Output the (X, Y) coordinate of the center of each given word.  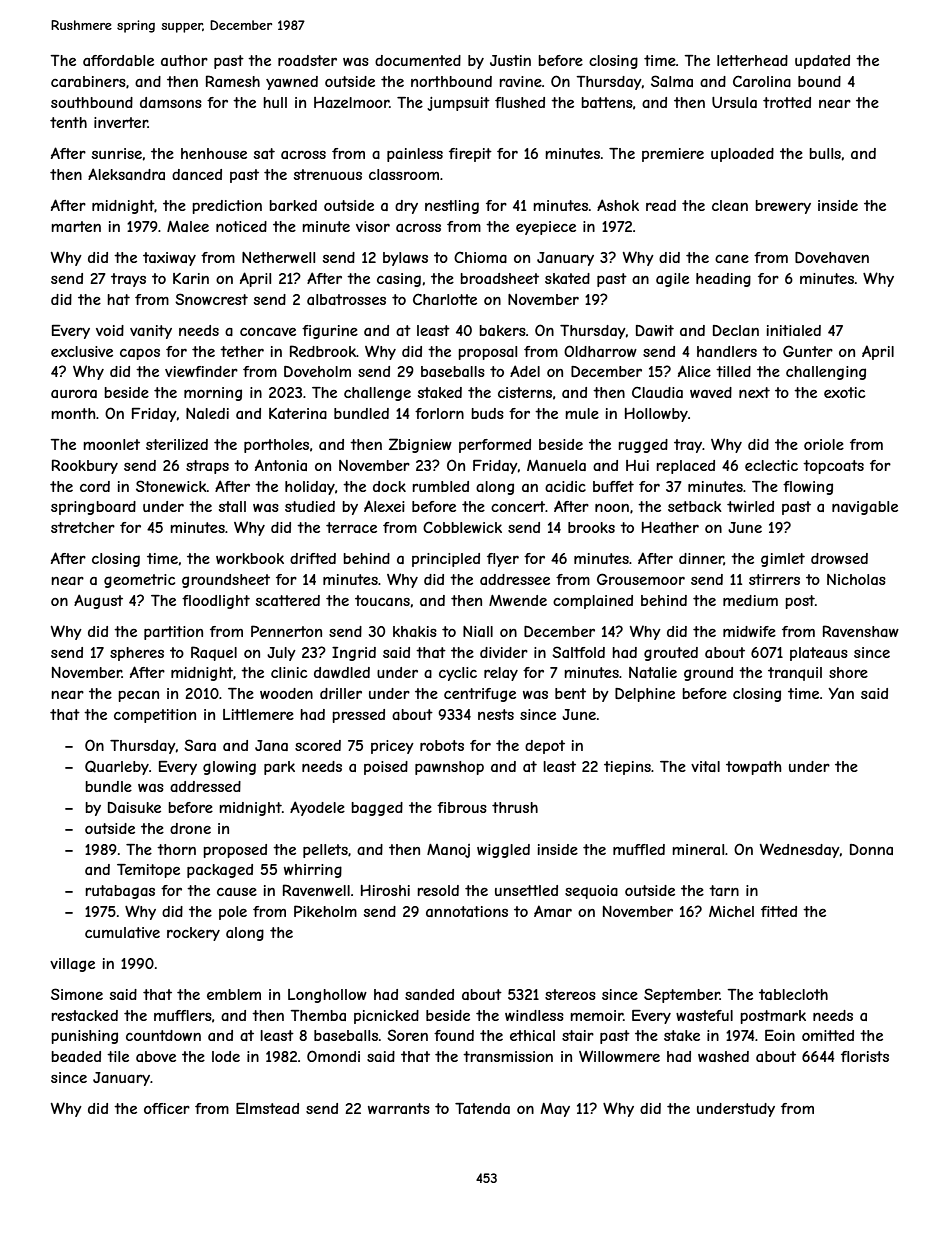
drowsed (839, 558)
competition (155, 716)
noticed (241, 226)
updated (822, 62)
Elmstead (267, 1108)
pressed (358, 716)
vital (705, 766)
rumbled (440, 486)
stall (232, 506)
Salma (672, 81)
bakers (502, 330)
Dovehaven (832, 257)
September (682, 995)
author (184, 60)
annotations (467, 911)
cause (237, 892)
